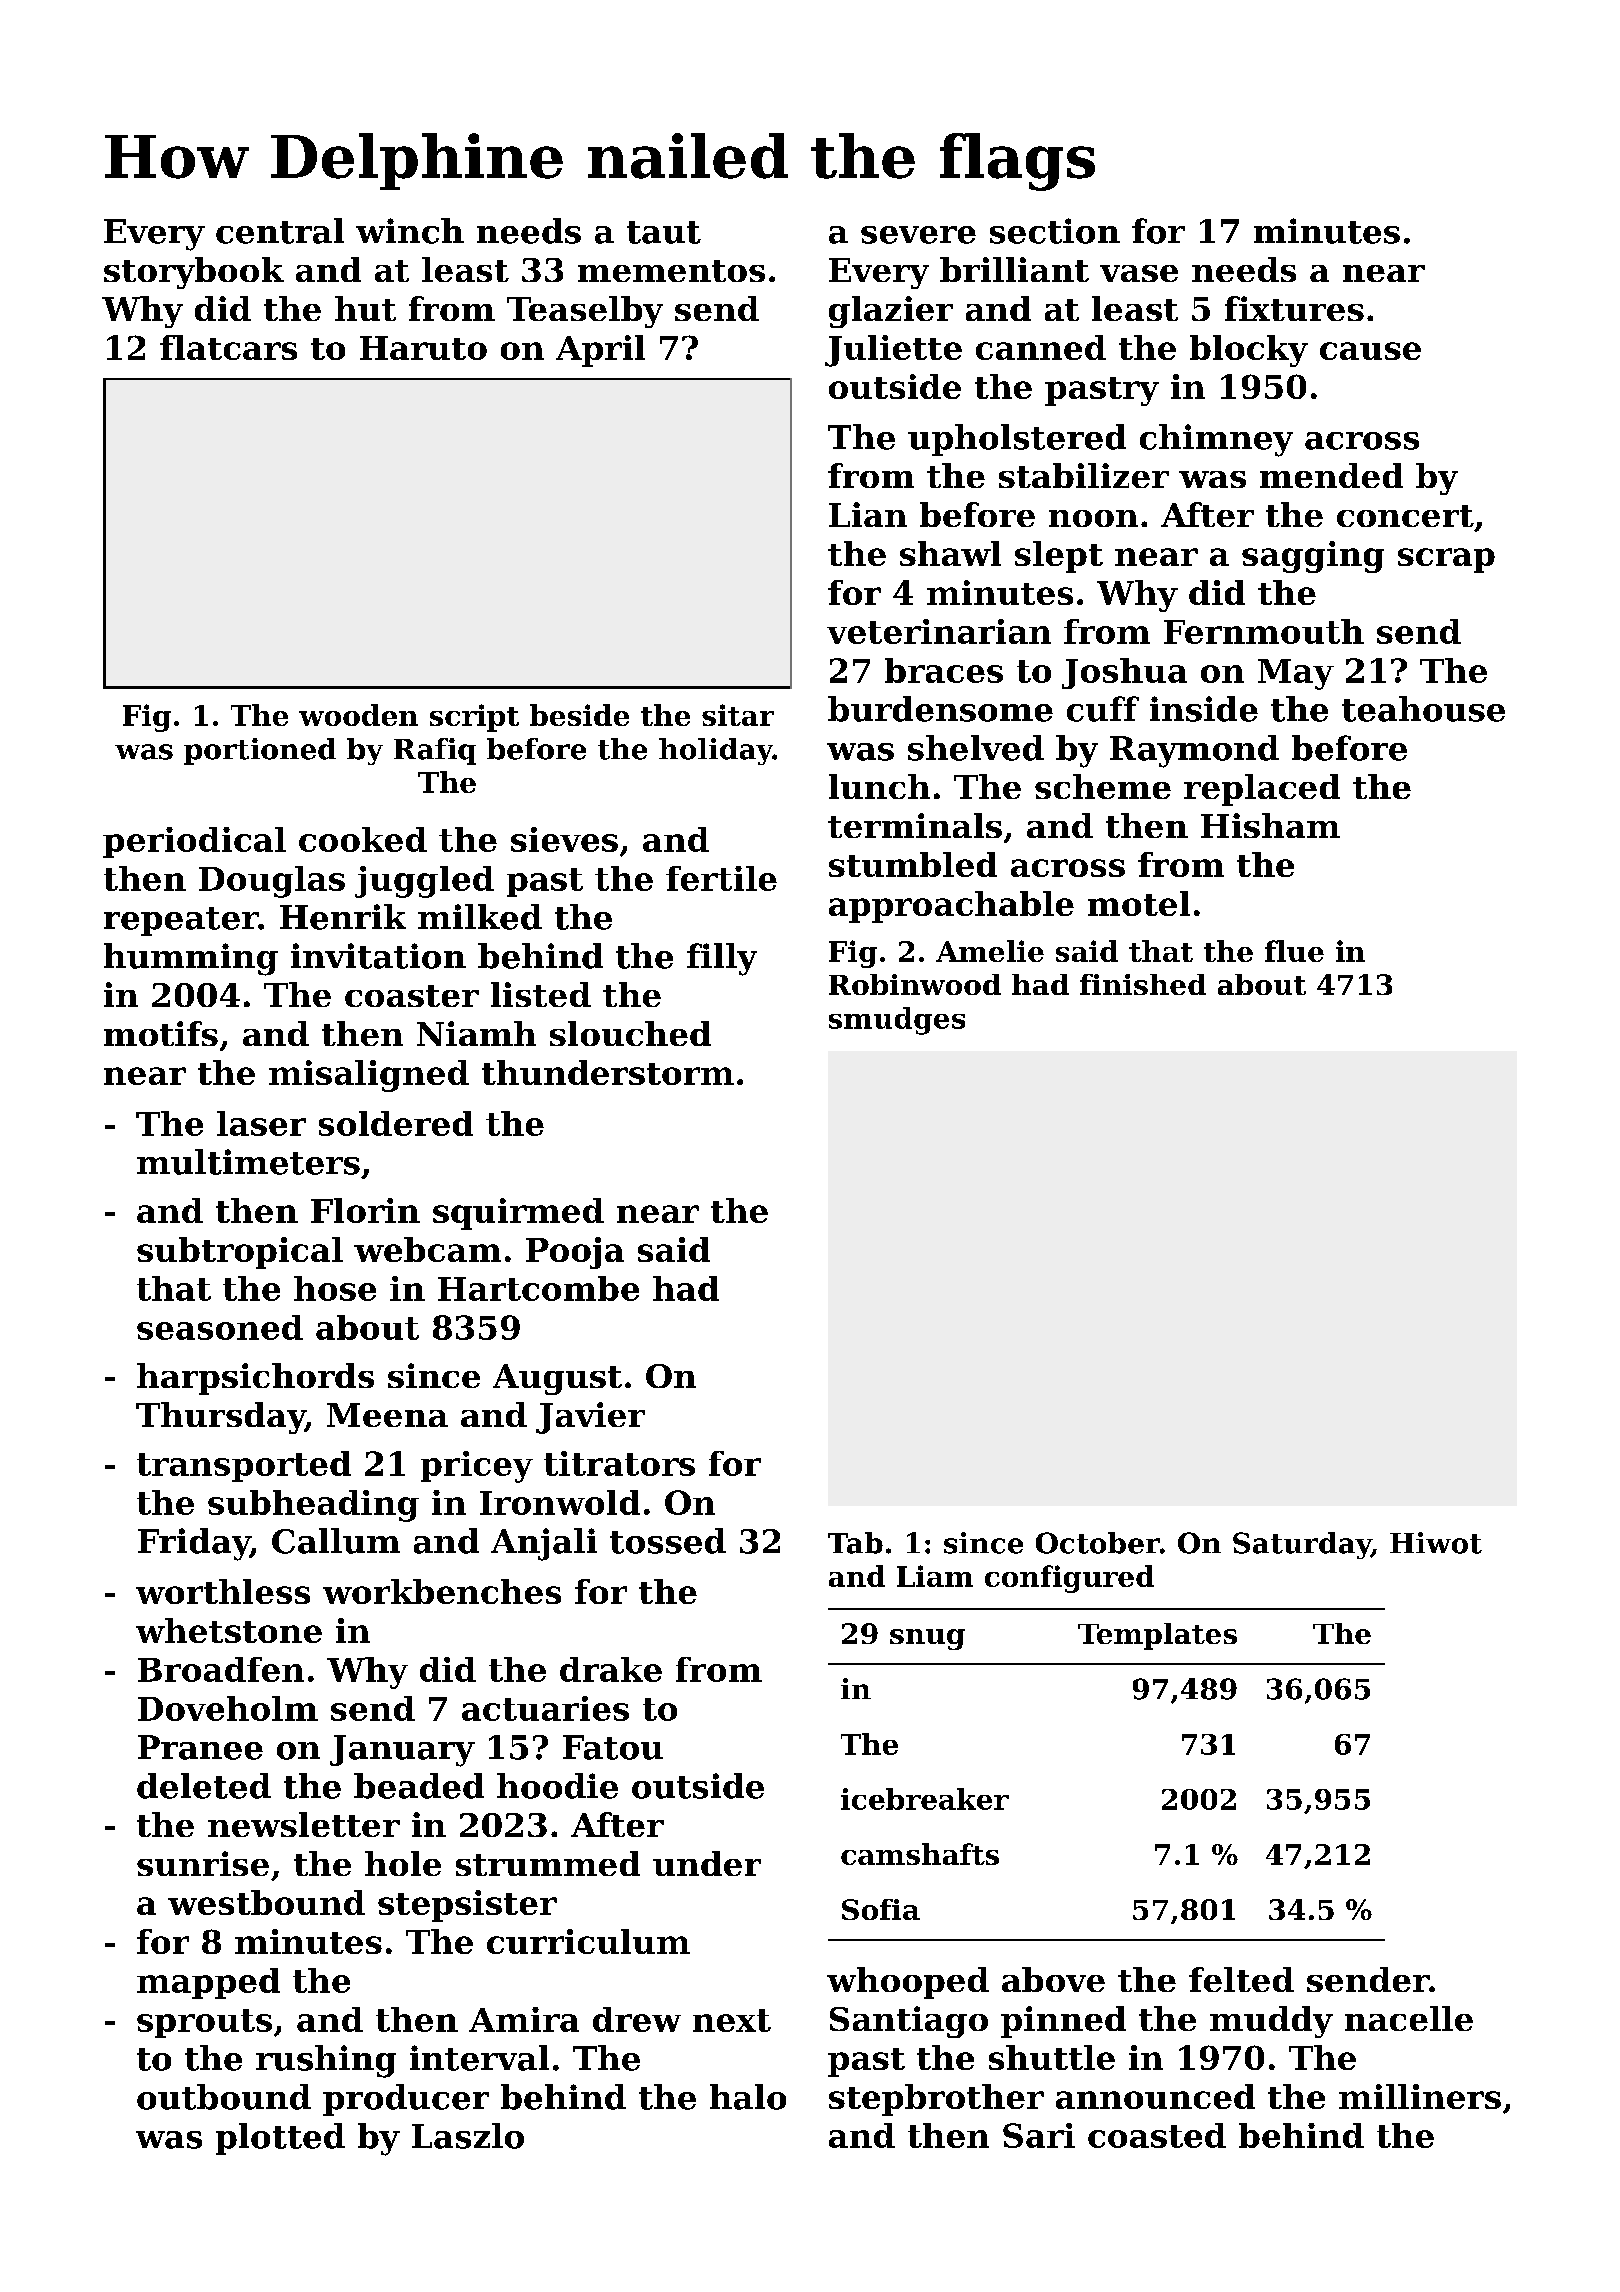  Describe the element at coordinates (976, 748) in the screenshot. I see `shelved` at that location.
